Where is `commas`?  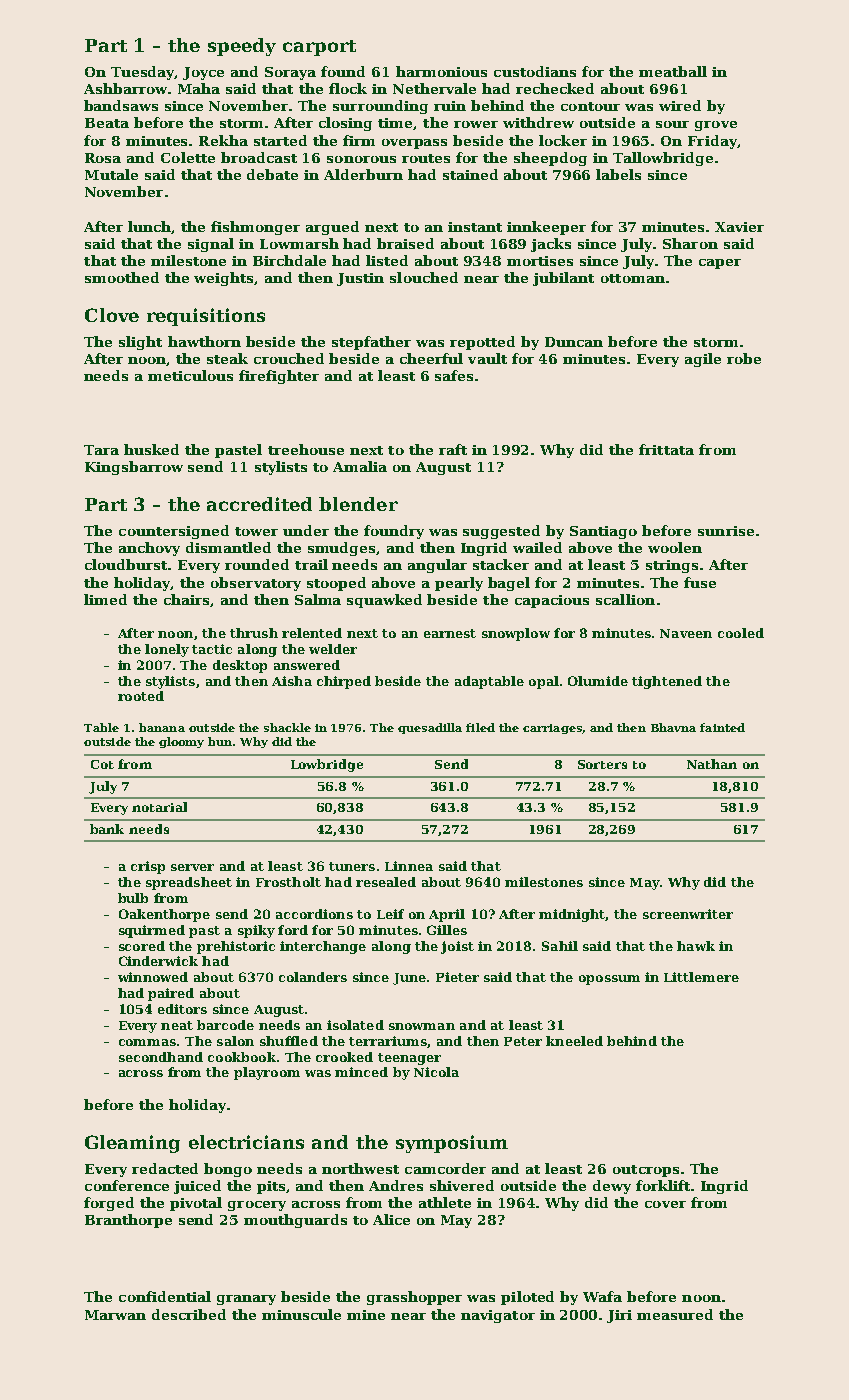 commas is located at coordinates (147, 1042).
